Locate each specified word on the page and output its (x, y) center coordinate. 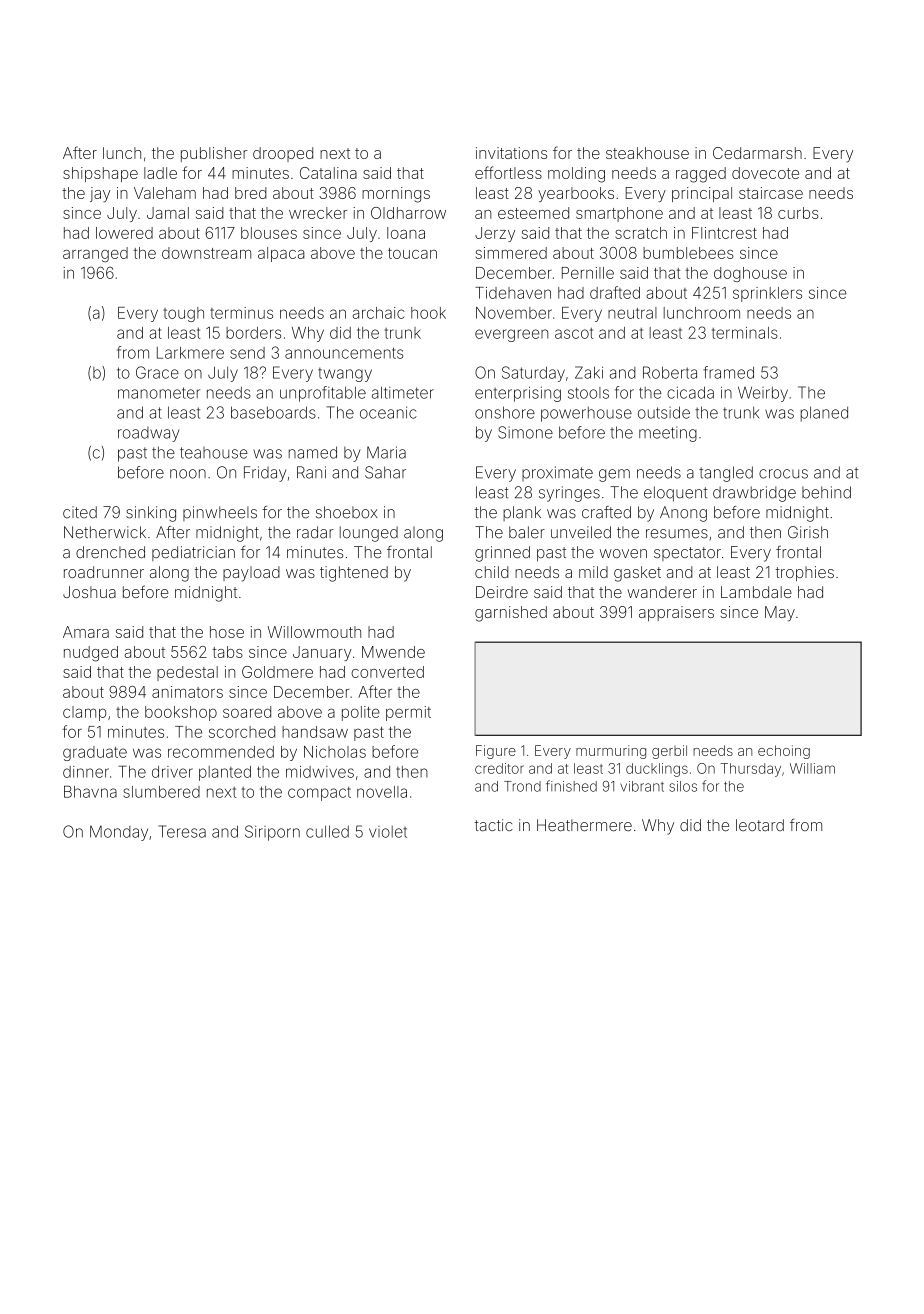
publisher (214, 154)
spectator (687, 554)
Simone (525, 432)
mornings (396, 195)
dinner (86, 772)
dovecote (765, 173)
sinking (151, 514)
